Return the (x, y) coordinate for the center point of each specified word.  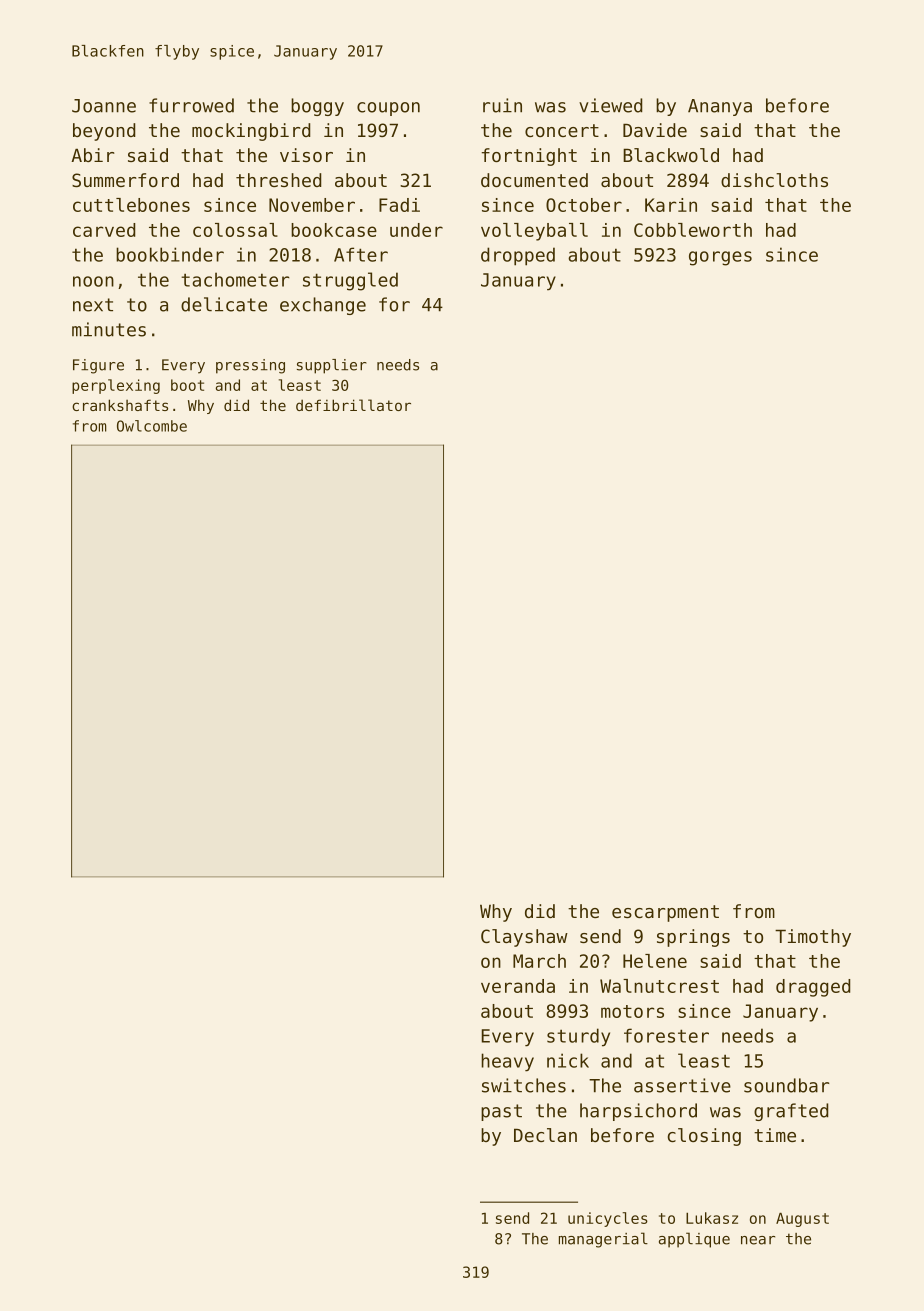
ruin (502, 105)
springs (693, 938)
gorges (720, 258)
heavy (507, 1062)
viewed (610, 105)
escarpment (665, 913)
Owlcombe (152, 426)
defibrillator (353, 405)
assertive (682, 1085)
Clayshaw (524, 938)
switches (524, 1085)
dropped (518, 256)
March (539, 961)
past (501, 1112)
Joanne (104, 106)
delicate (224, 304)
